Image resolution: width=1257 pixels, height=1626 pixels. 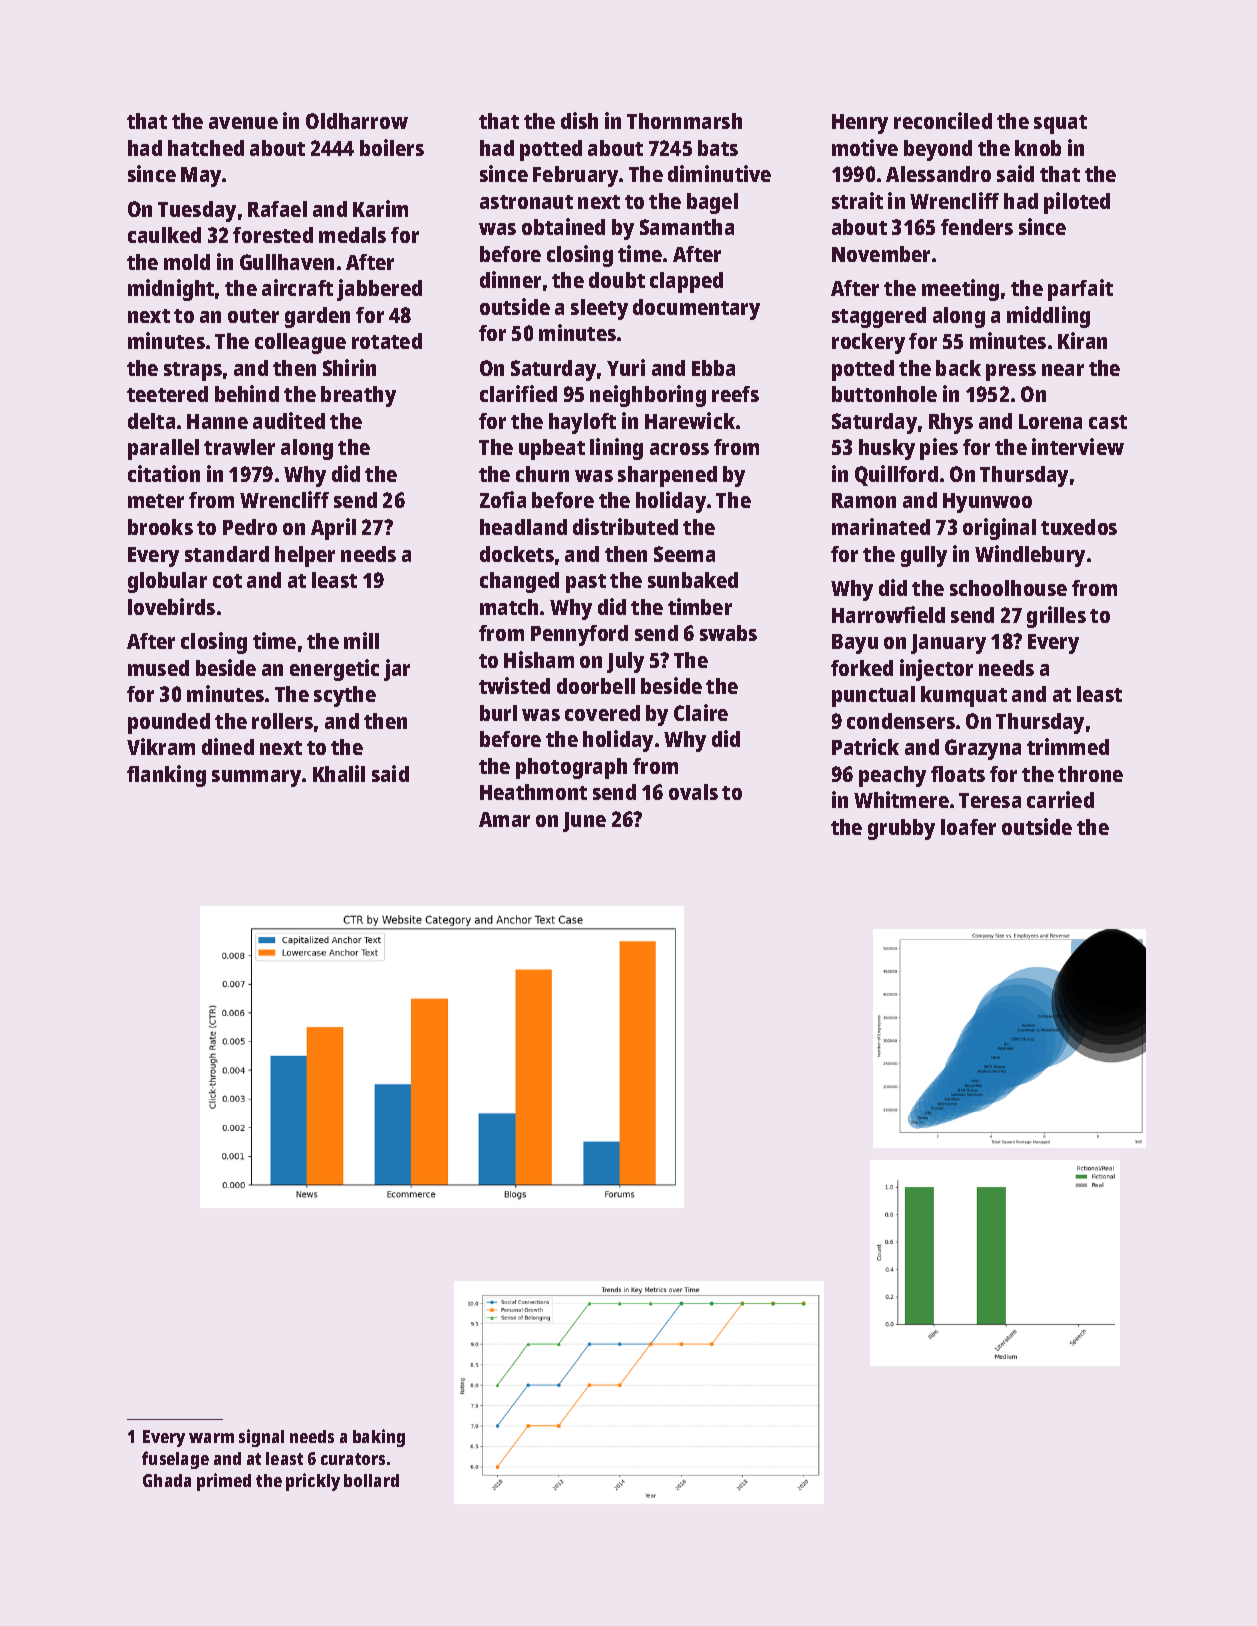 What do you see at coordinates (358, 396) in the document?
I see `breathy` at bounding box center [358, 396].
